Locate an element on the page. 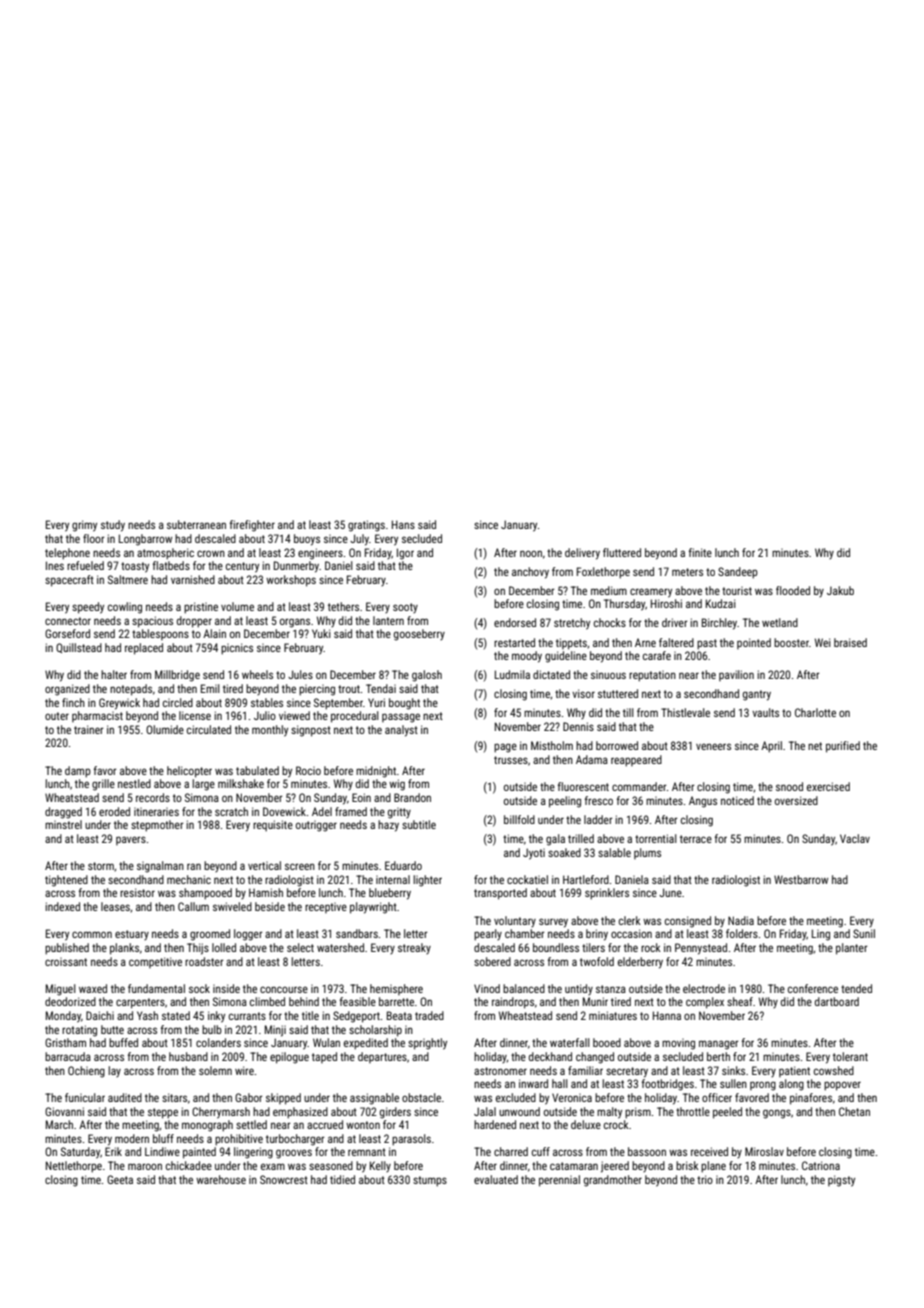 The width and height of the image is (924, 1308). finite is located at coordinates (700, 552).
